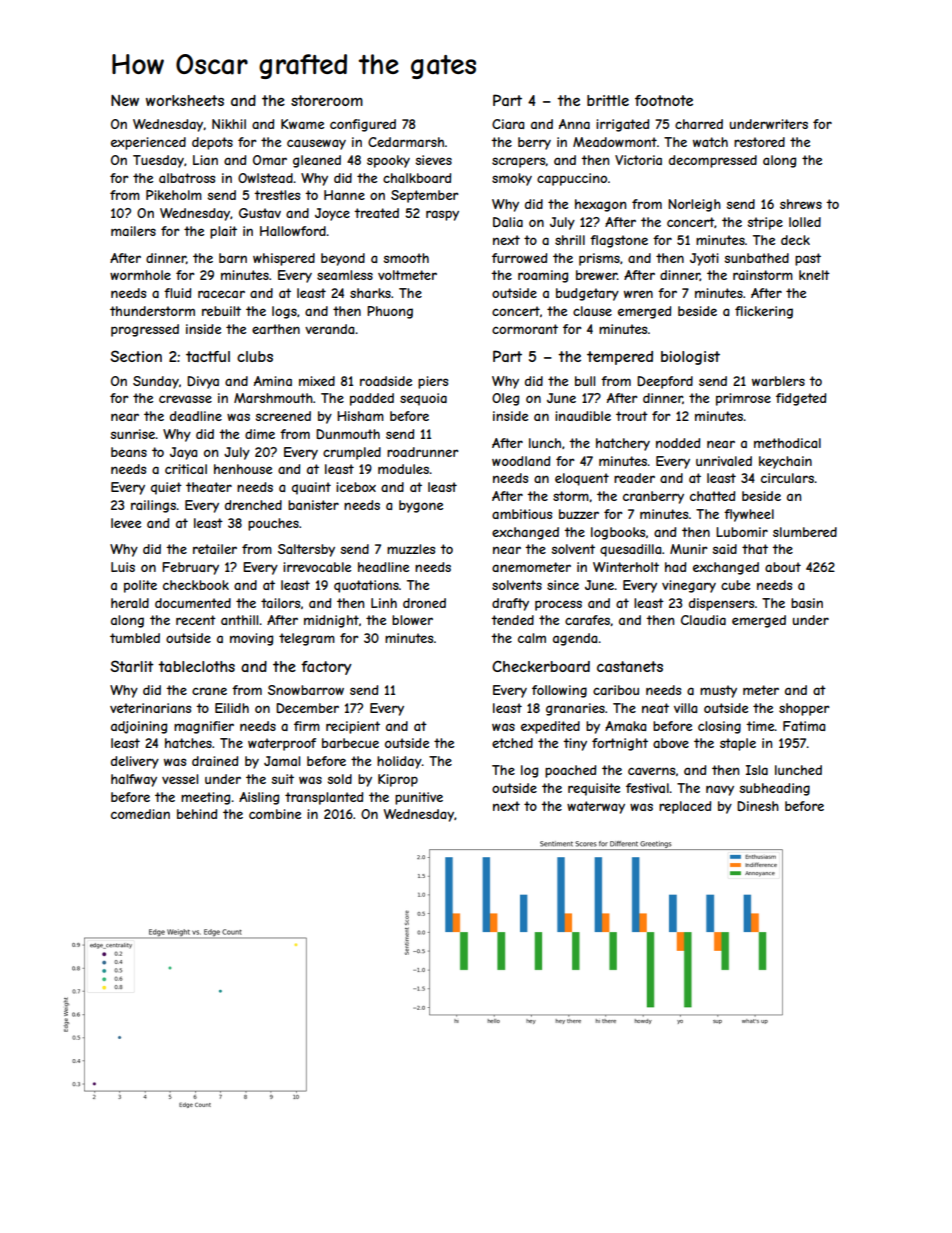 The image size is (952, 1233). I want to click on veranda, so click(329, 329).
